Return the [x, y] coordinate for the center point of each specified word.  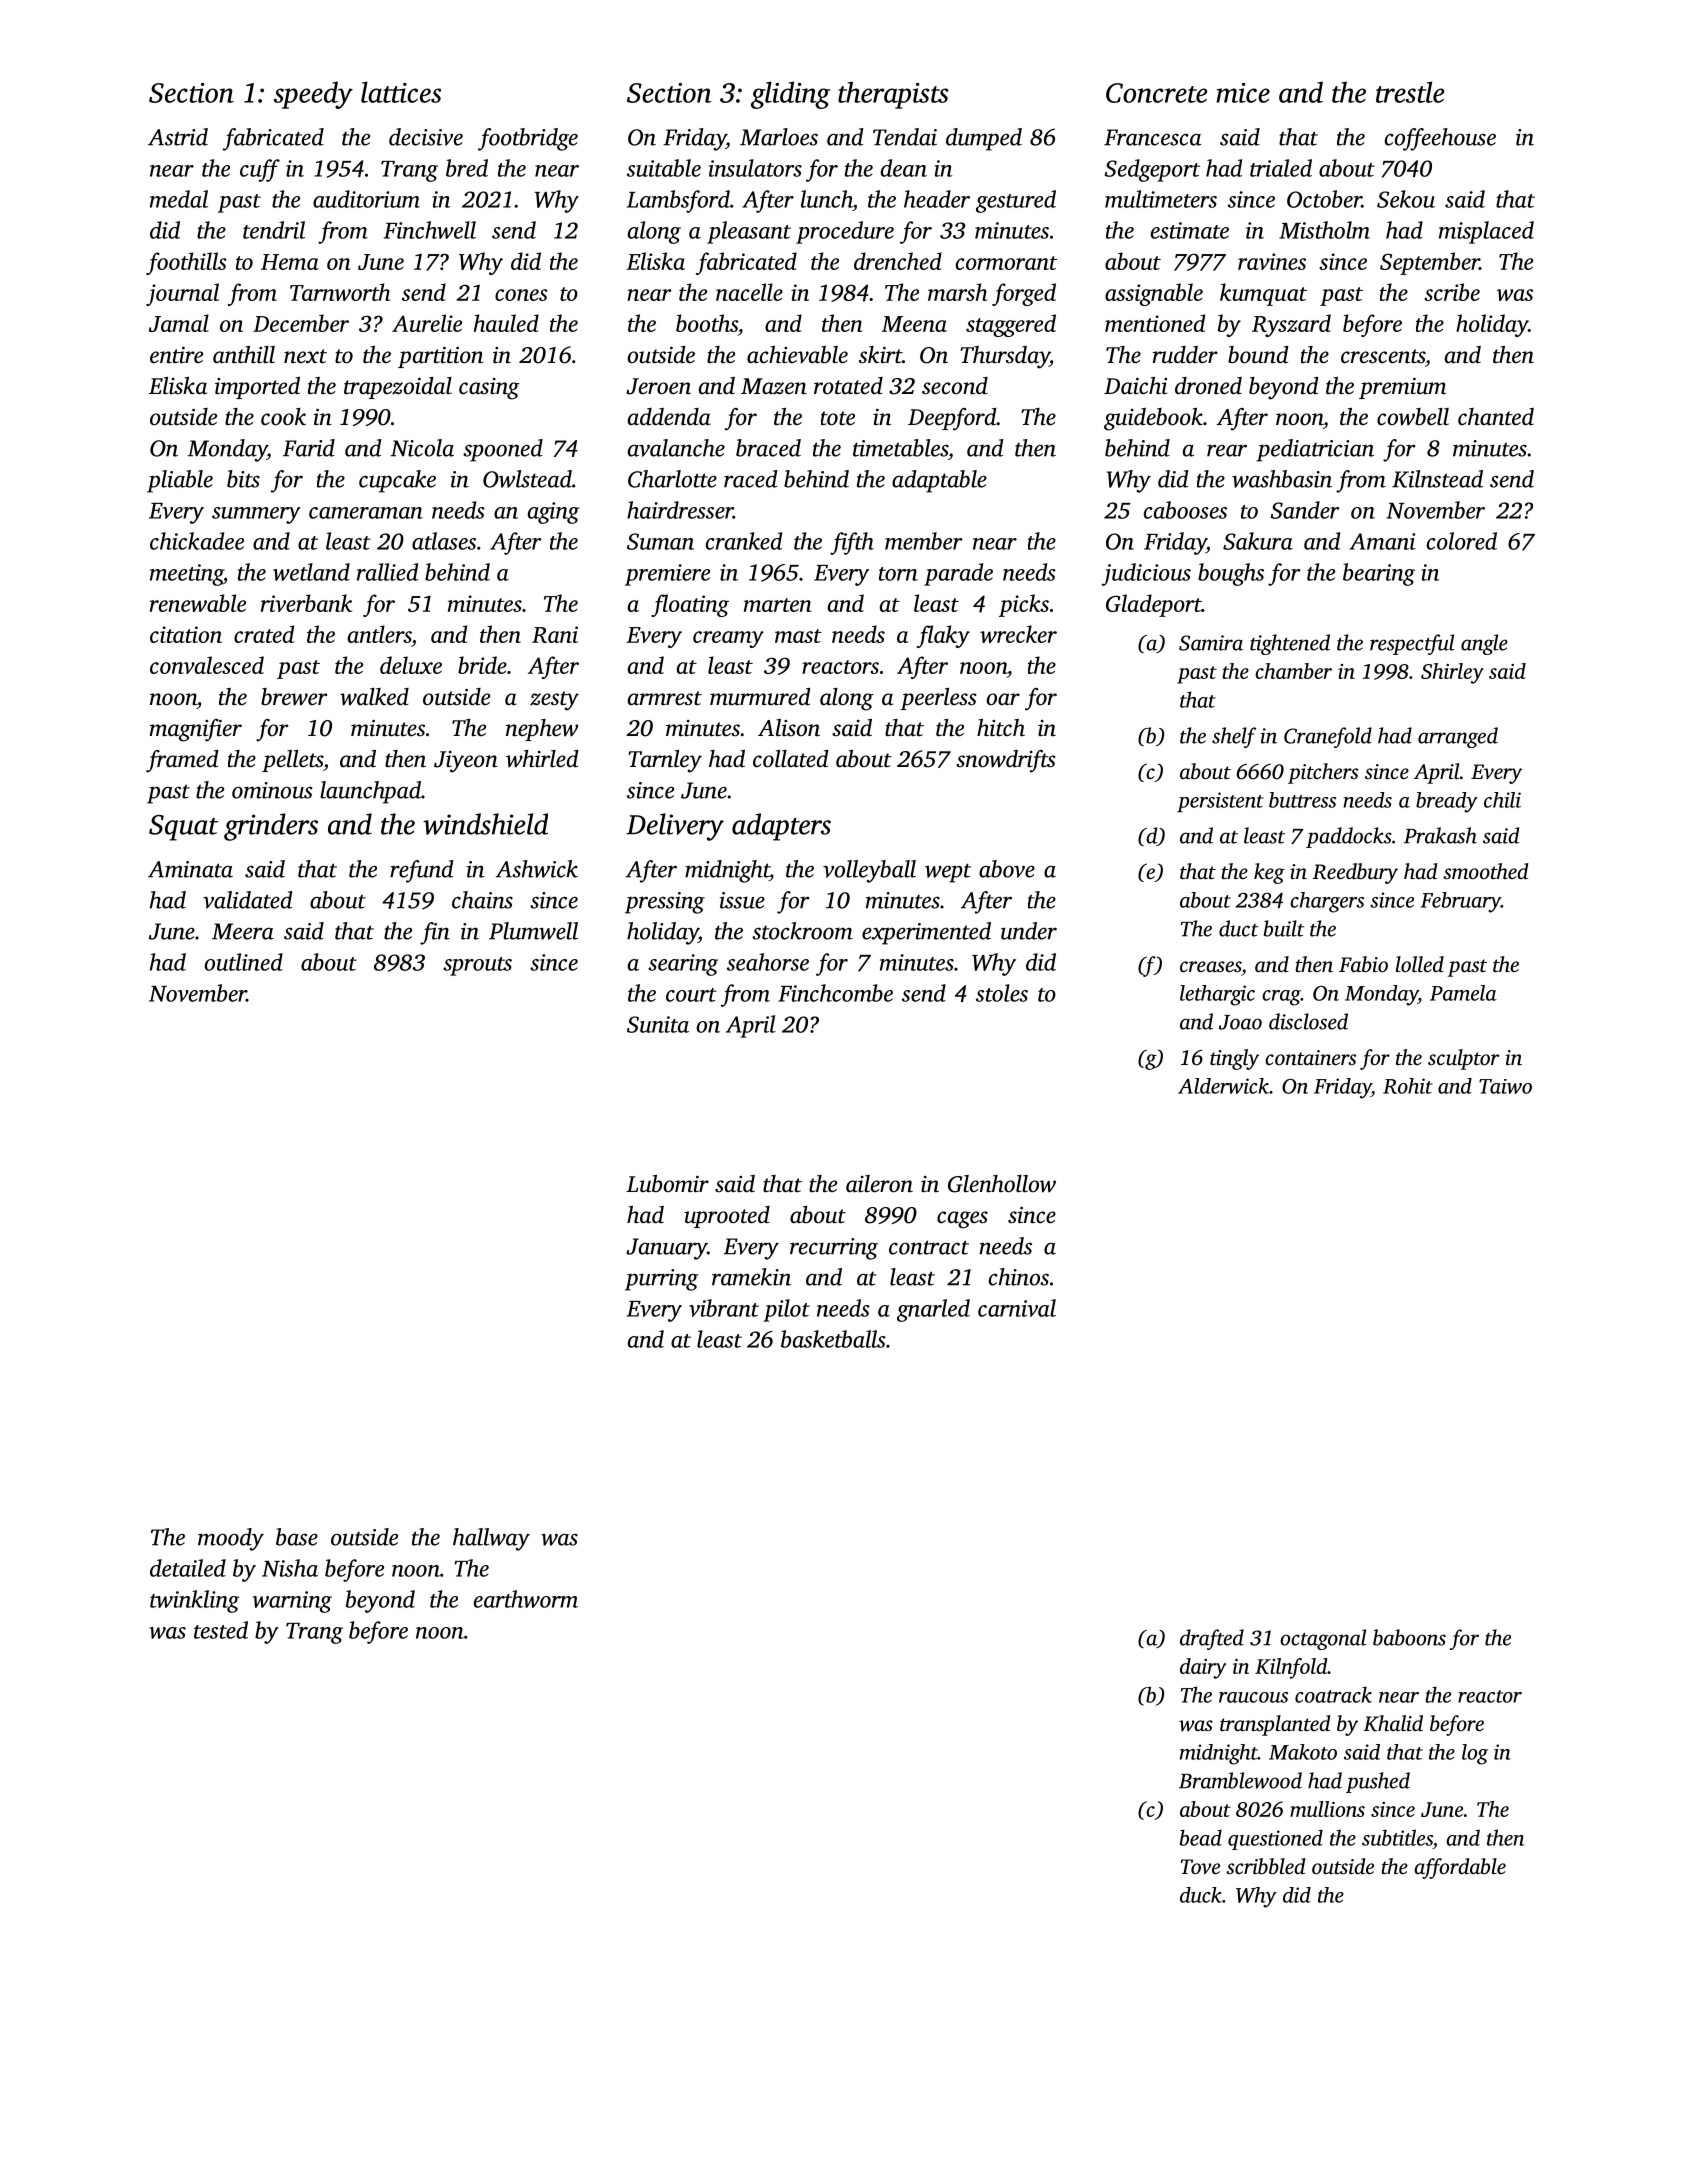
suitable [664, 168]
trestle [1410, 92]
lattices [401, 92]
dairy [1203, 1668]
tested [221, 1630]
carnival [1017, 1308]
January [666, 1249]
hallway [491, 1539]
